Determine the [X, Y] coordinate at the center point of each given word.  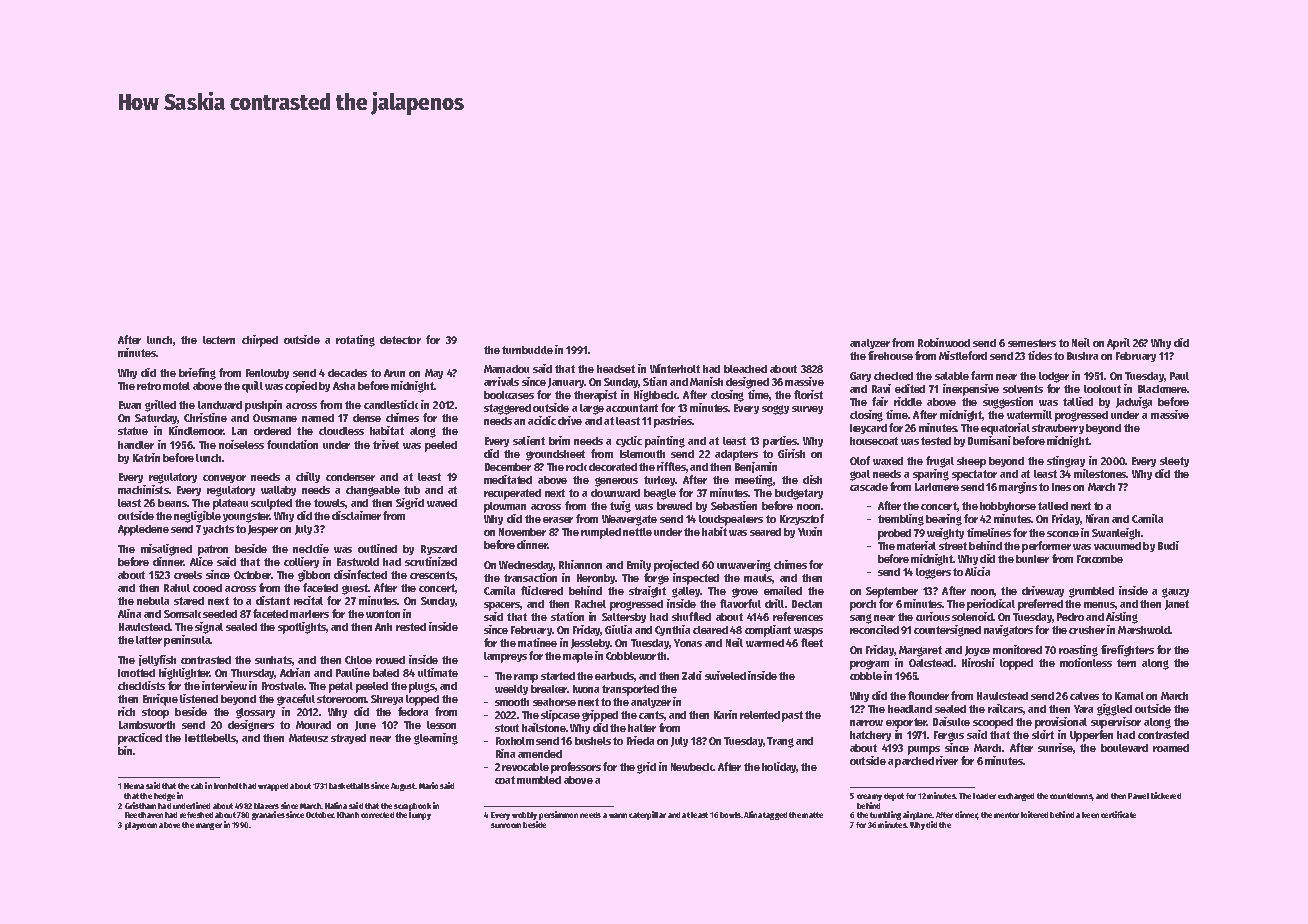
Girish [791, 453]
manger [209, 826]
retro [149, 386]
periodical [991, 605]
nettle [637, 532]
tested [936, 441]
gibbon [314, 576]
